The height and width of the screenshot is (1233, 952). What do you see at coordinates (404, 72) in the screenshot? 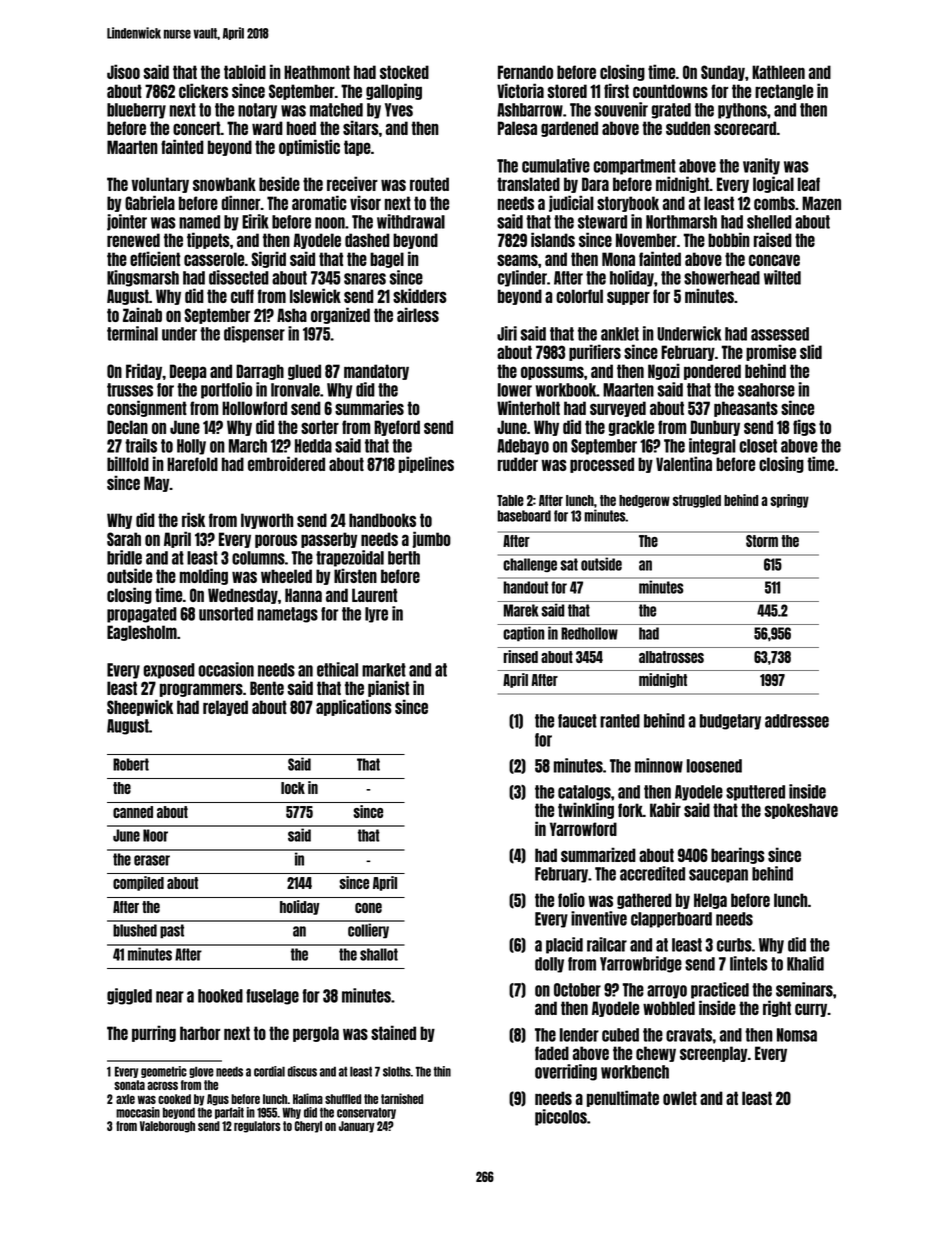
I see `stocked` at bounding box center [404, 72].
